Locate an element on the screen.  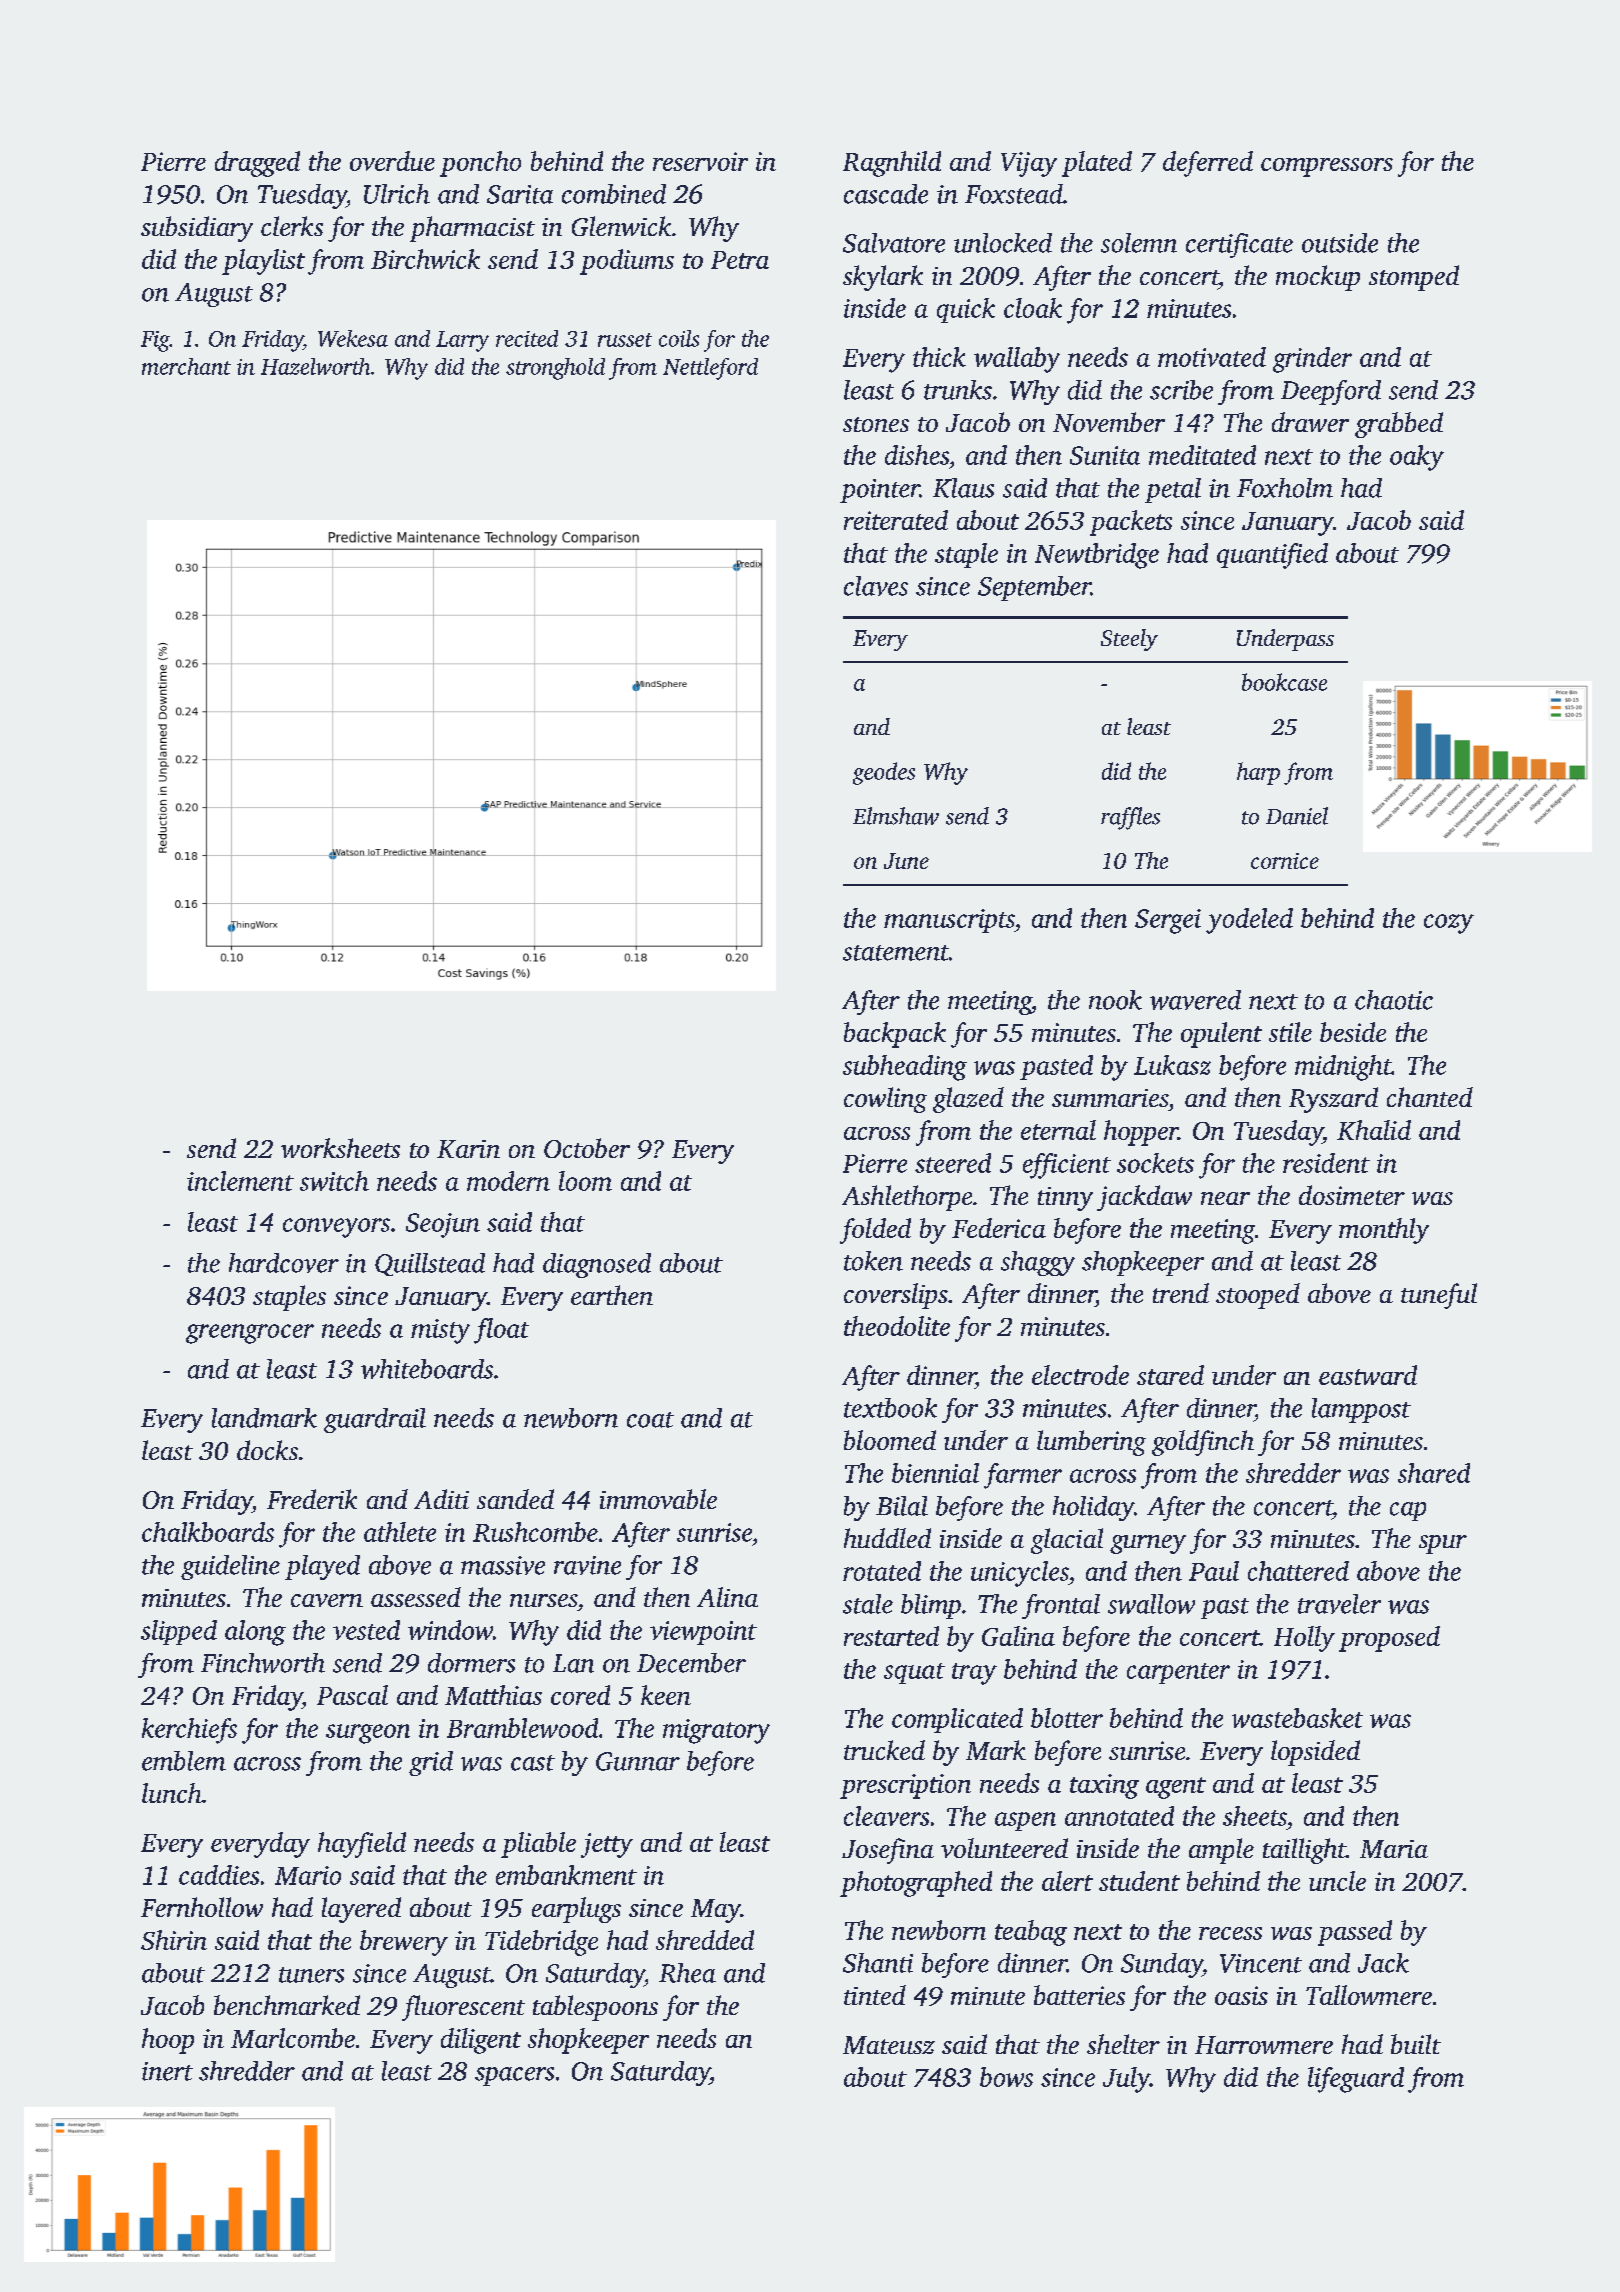
traveler is located at coordinates (1339, 1604).
